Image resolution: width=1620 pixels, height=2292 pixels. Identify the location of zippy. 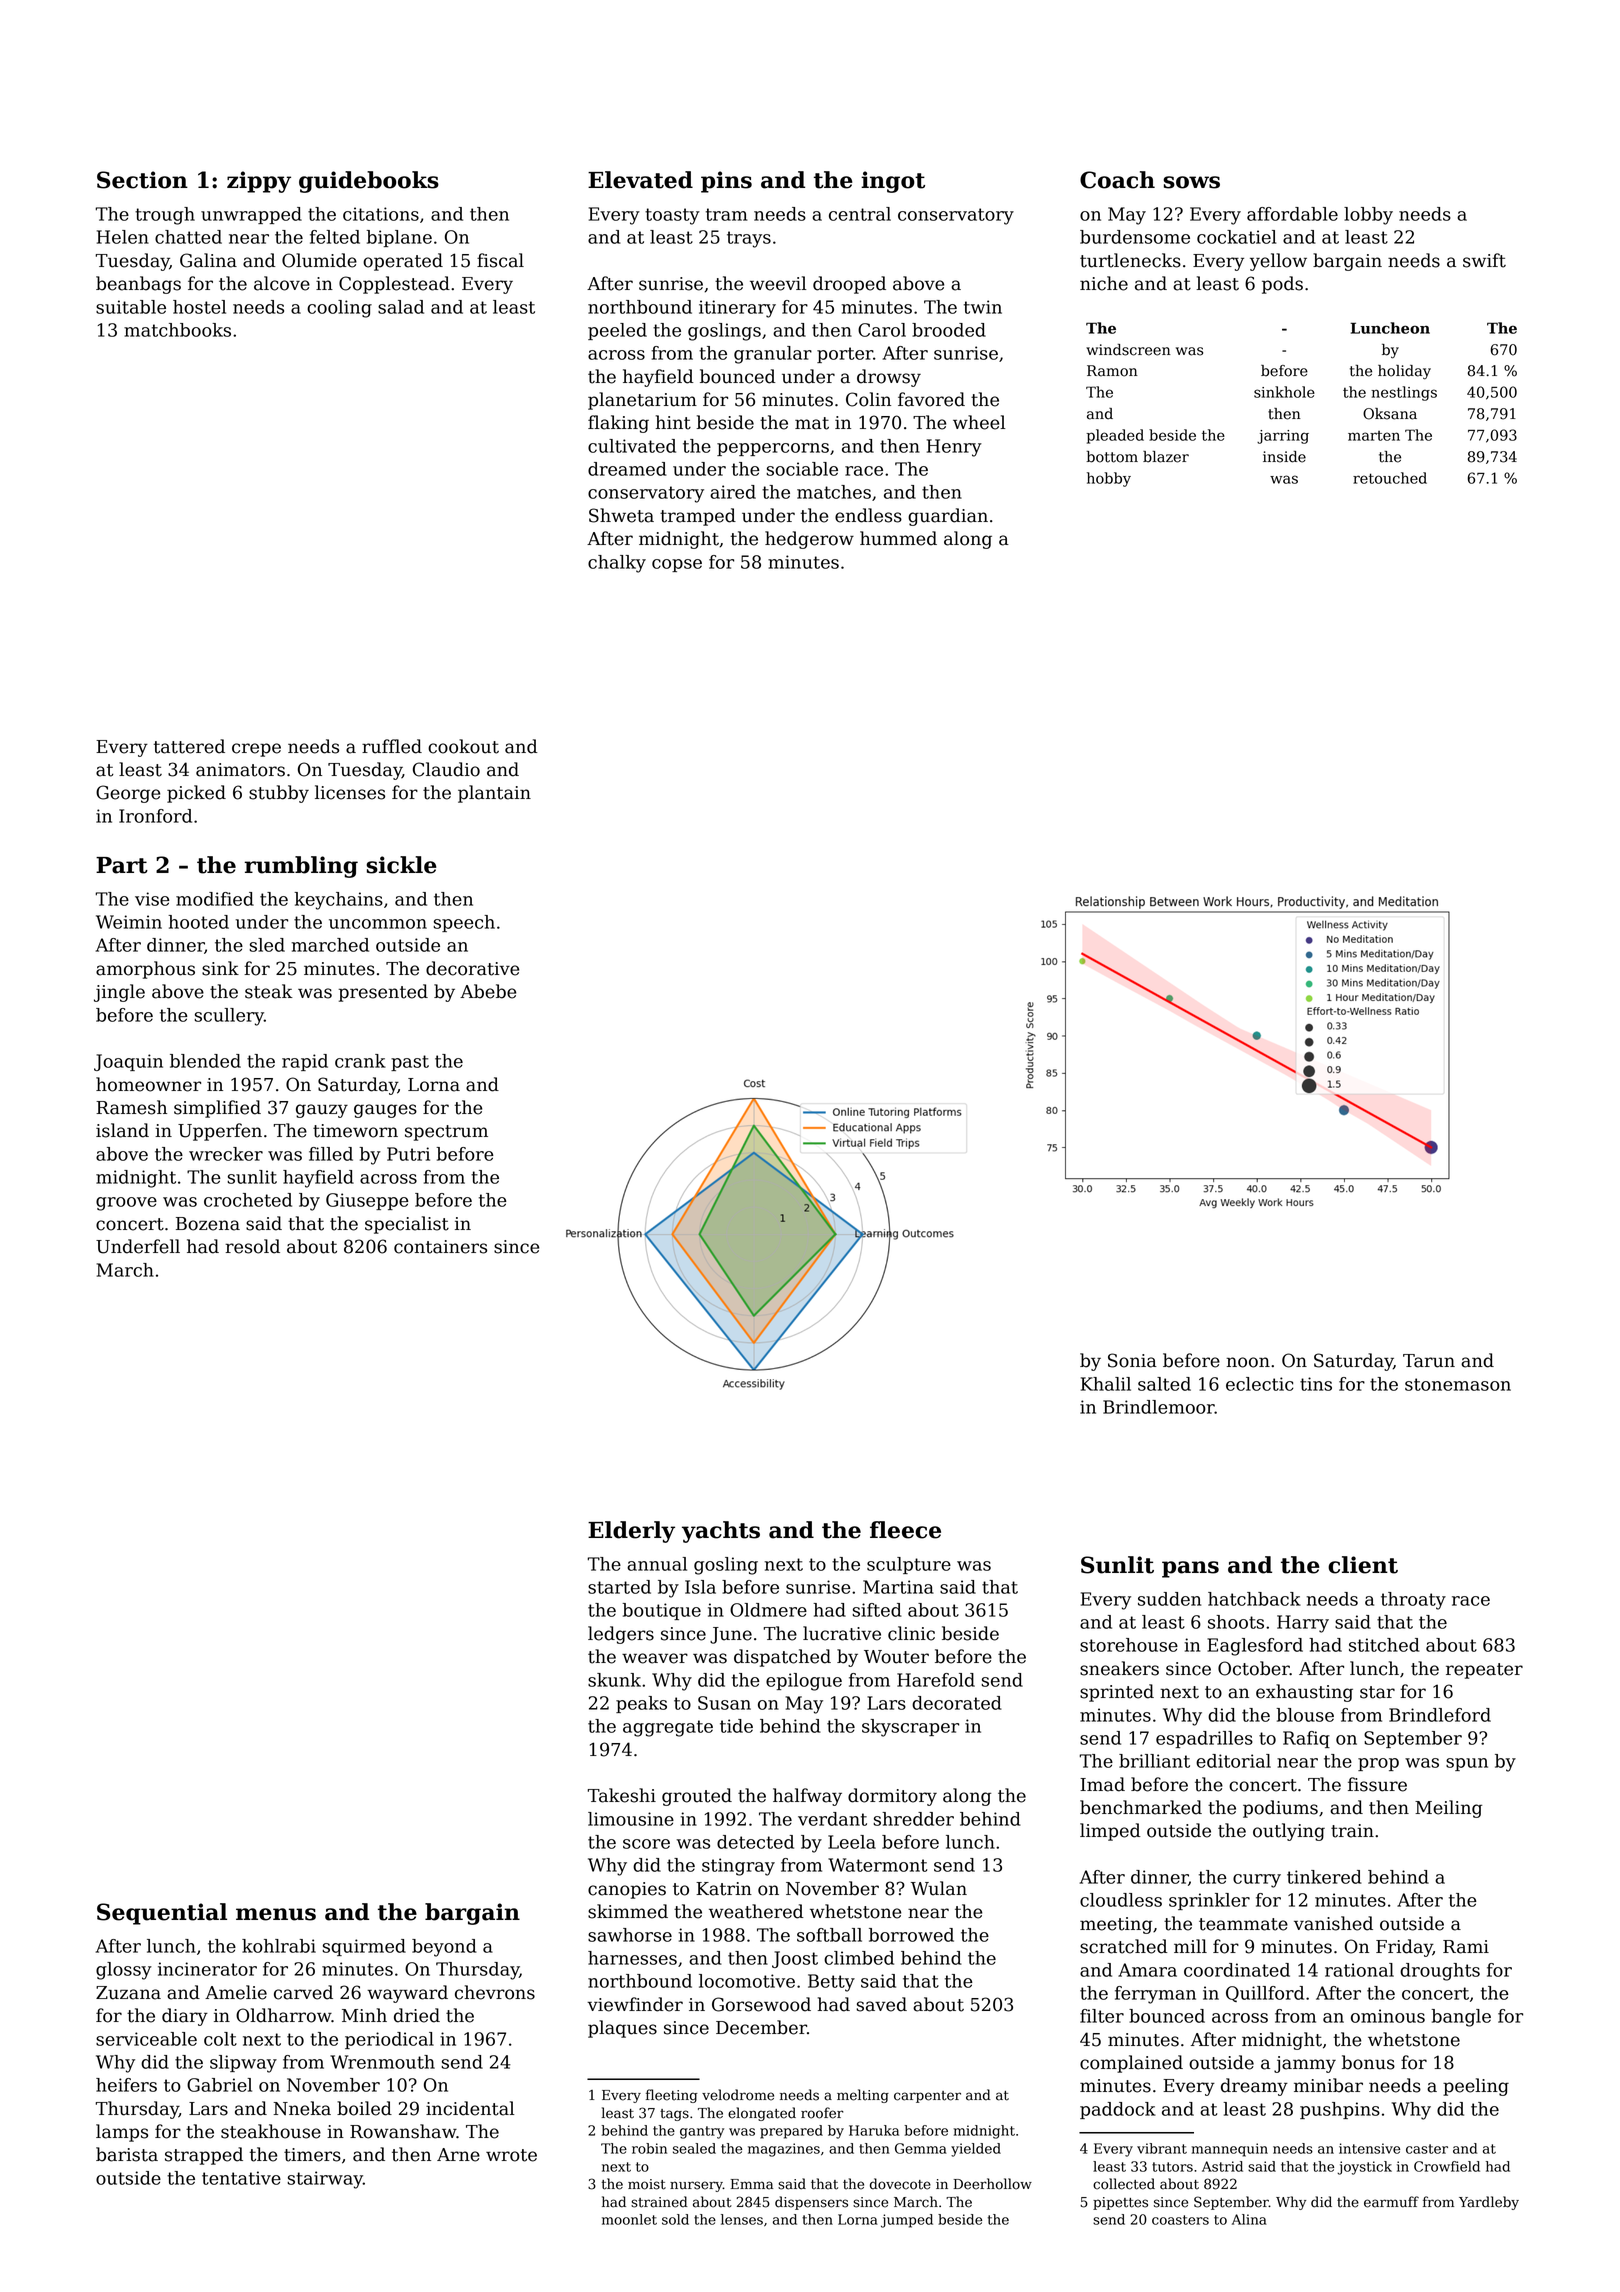
(259, 182).
